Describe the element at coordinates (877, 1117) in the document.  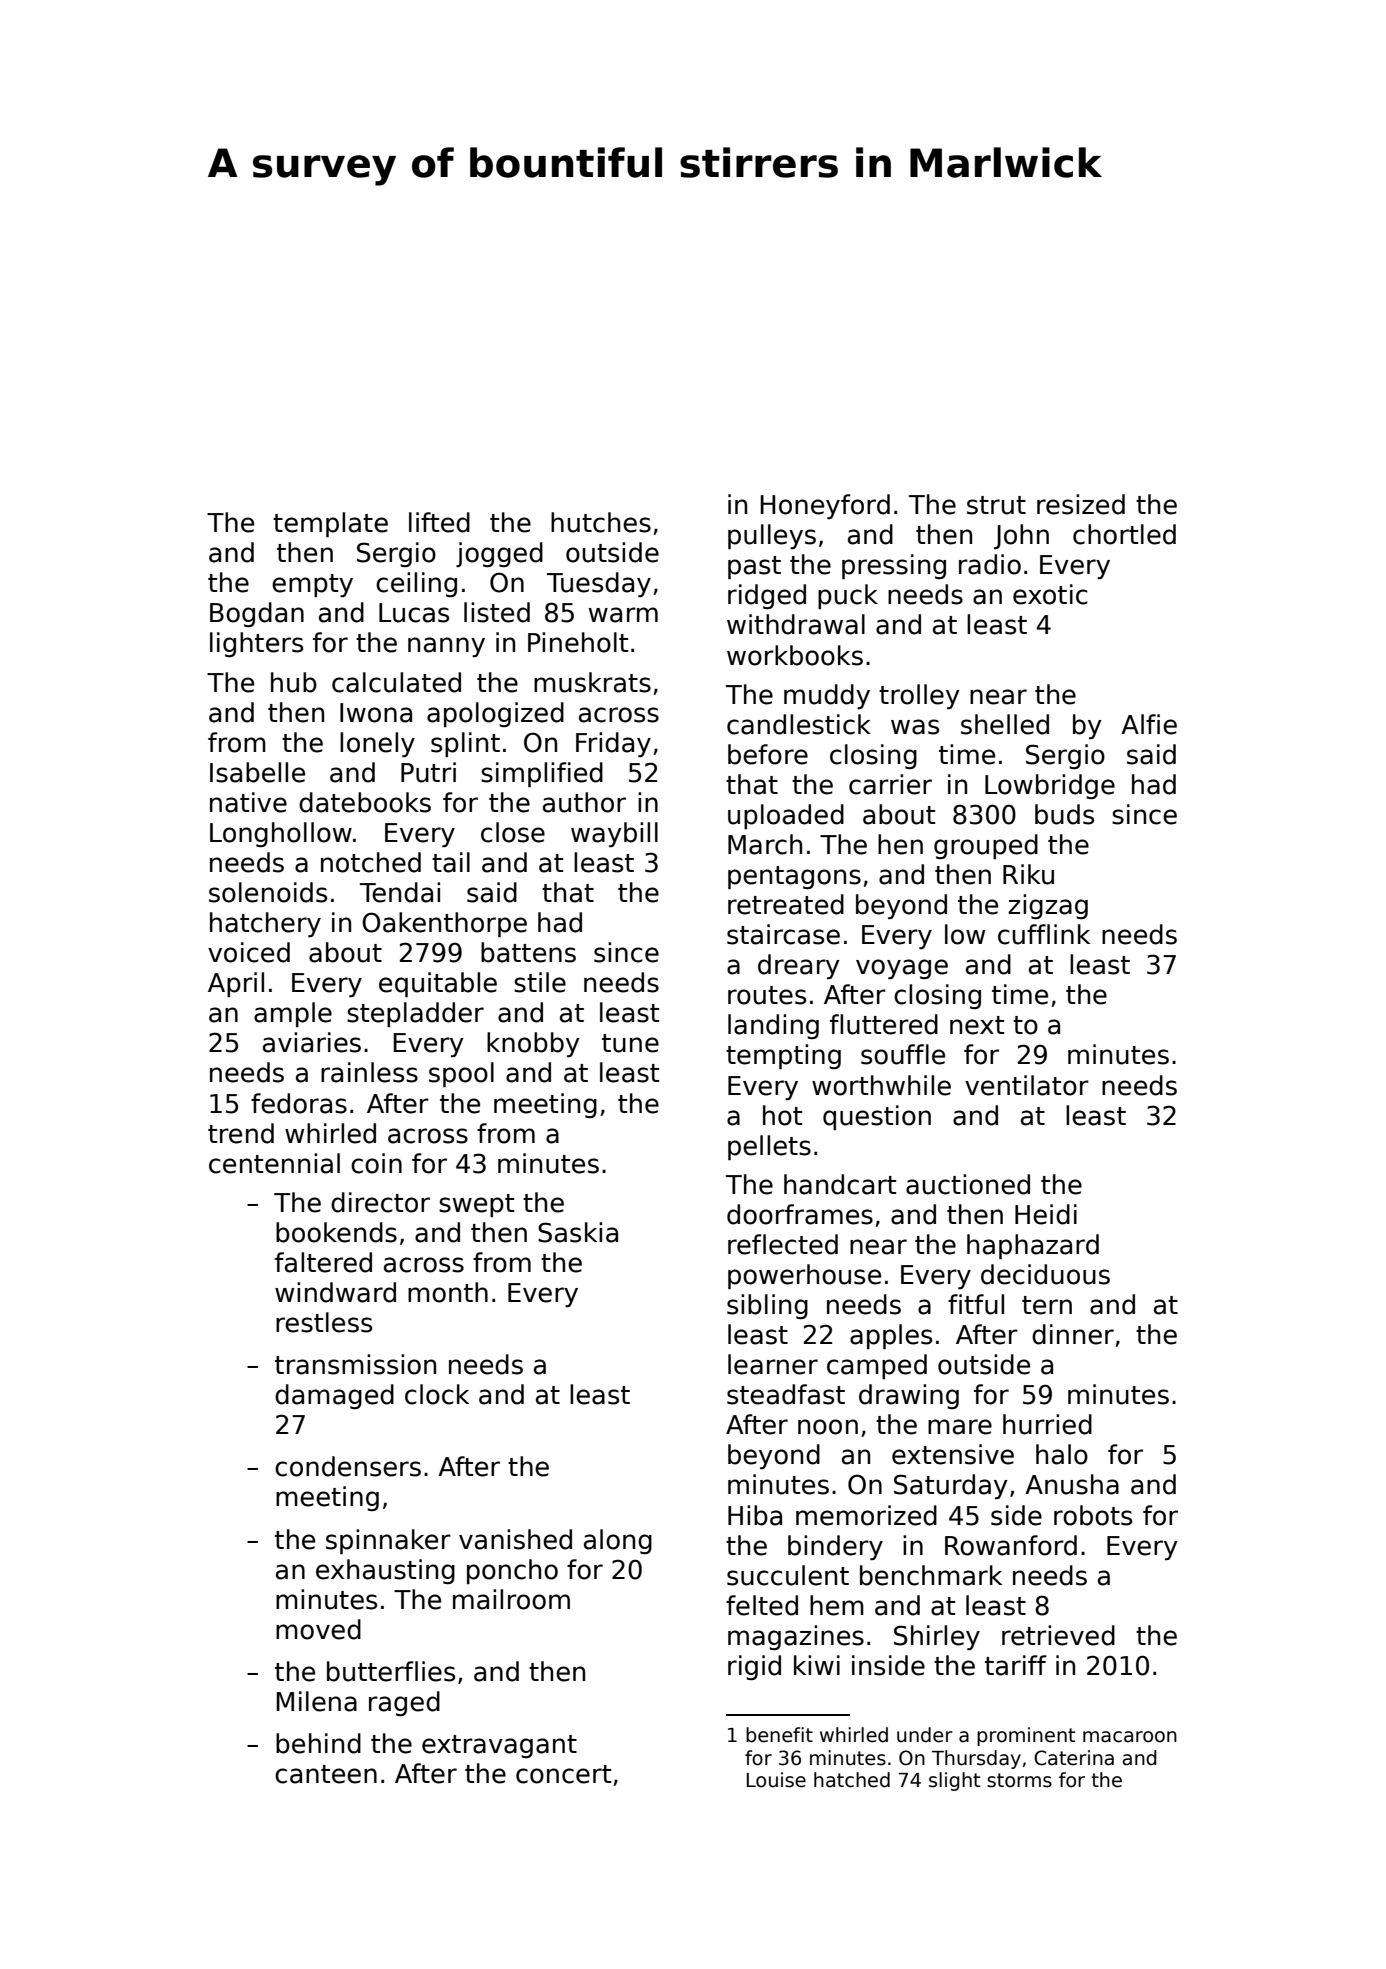
I see `question` at that location.
